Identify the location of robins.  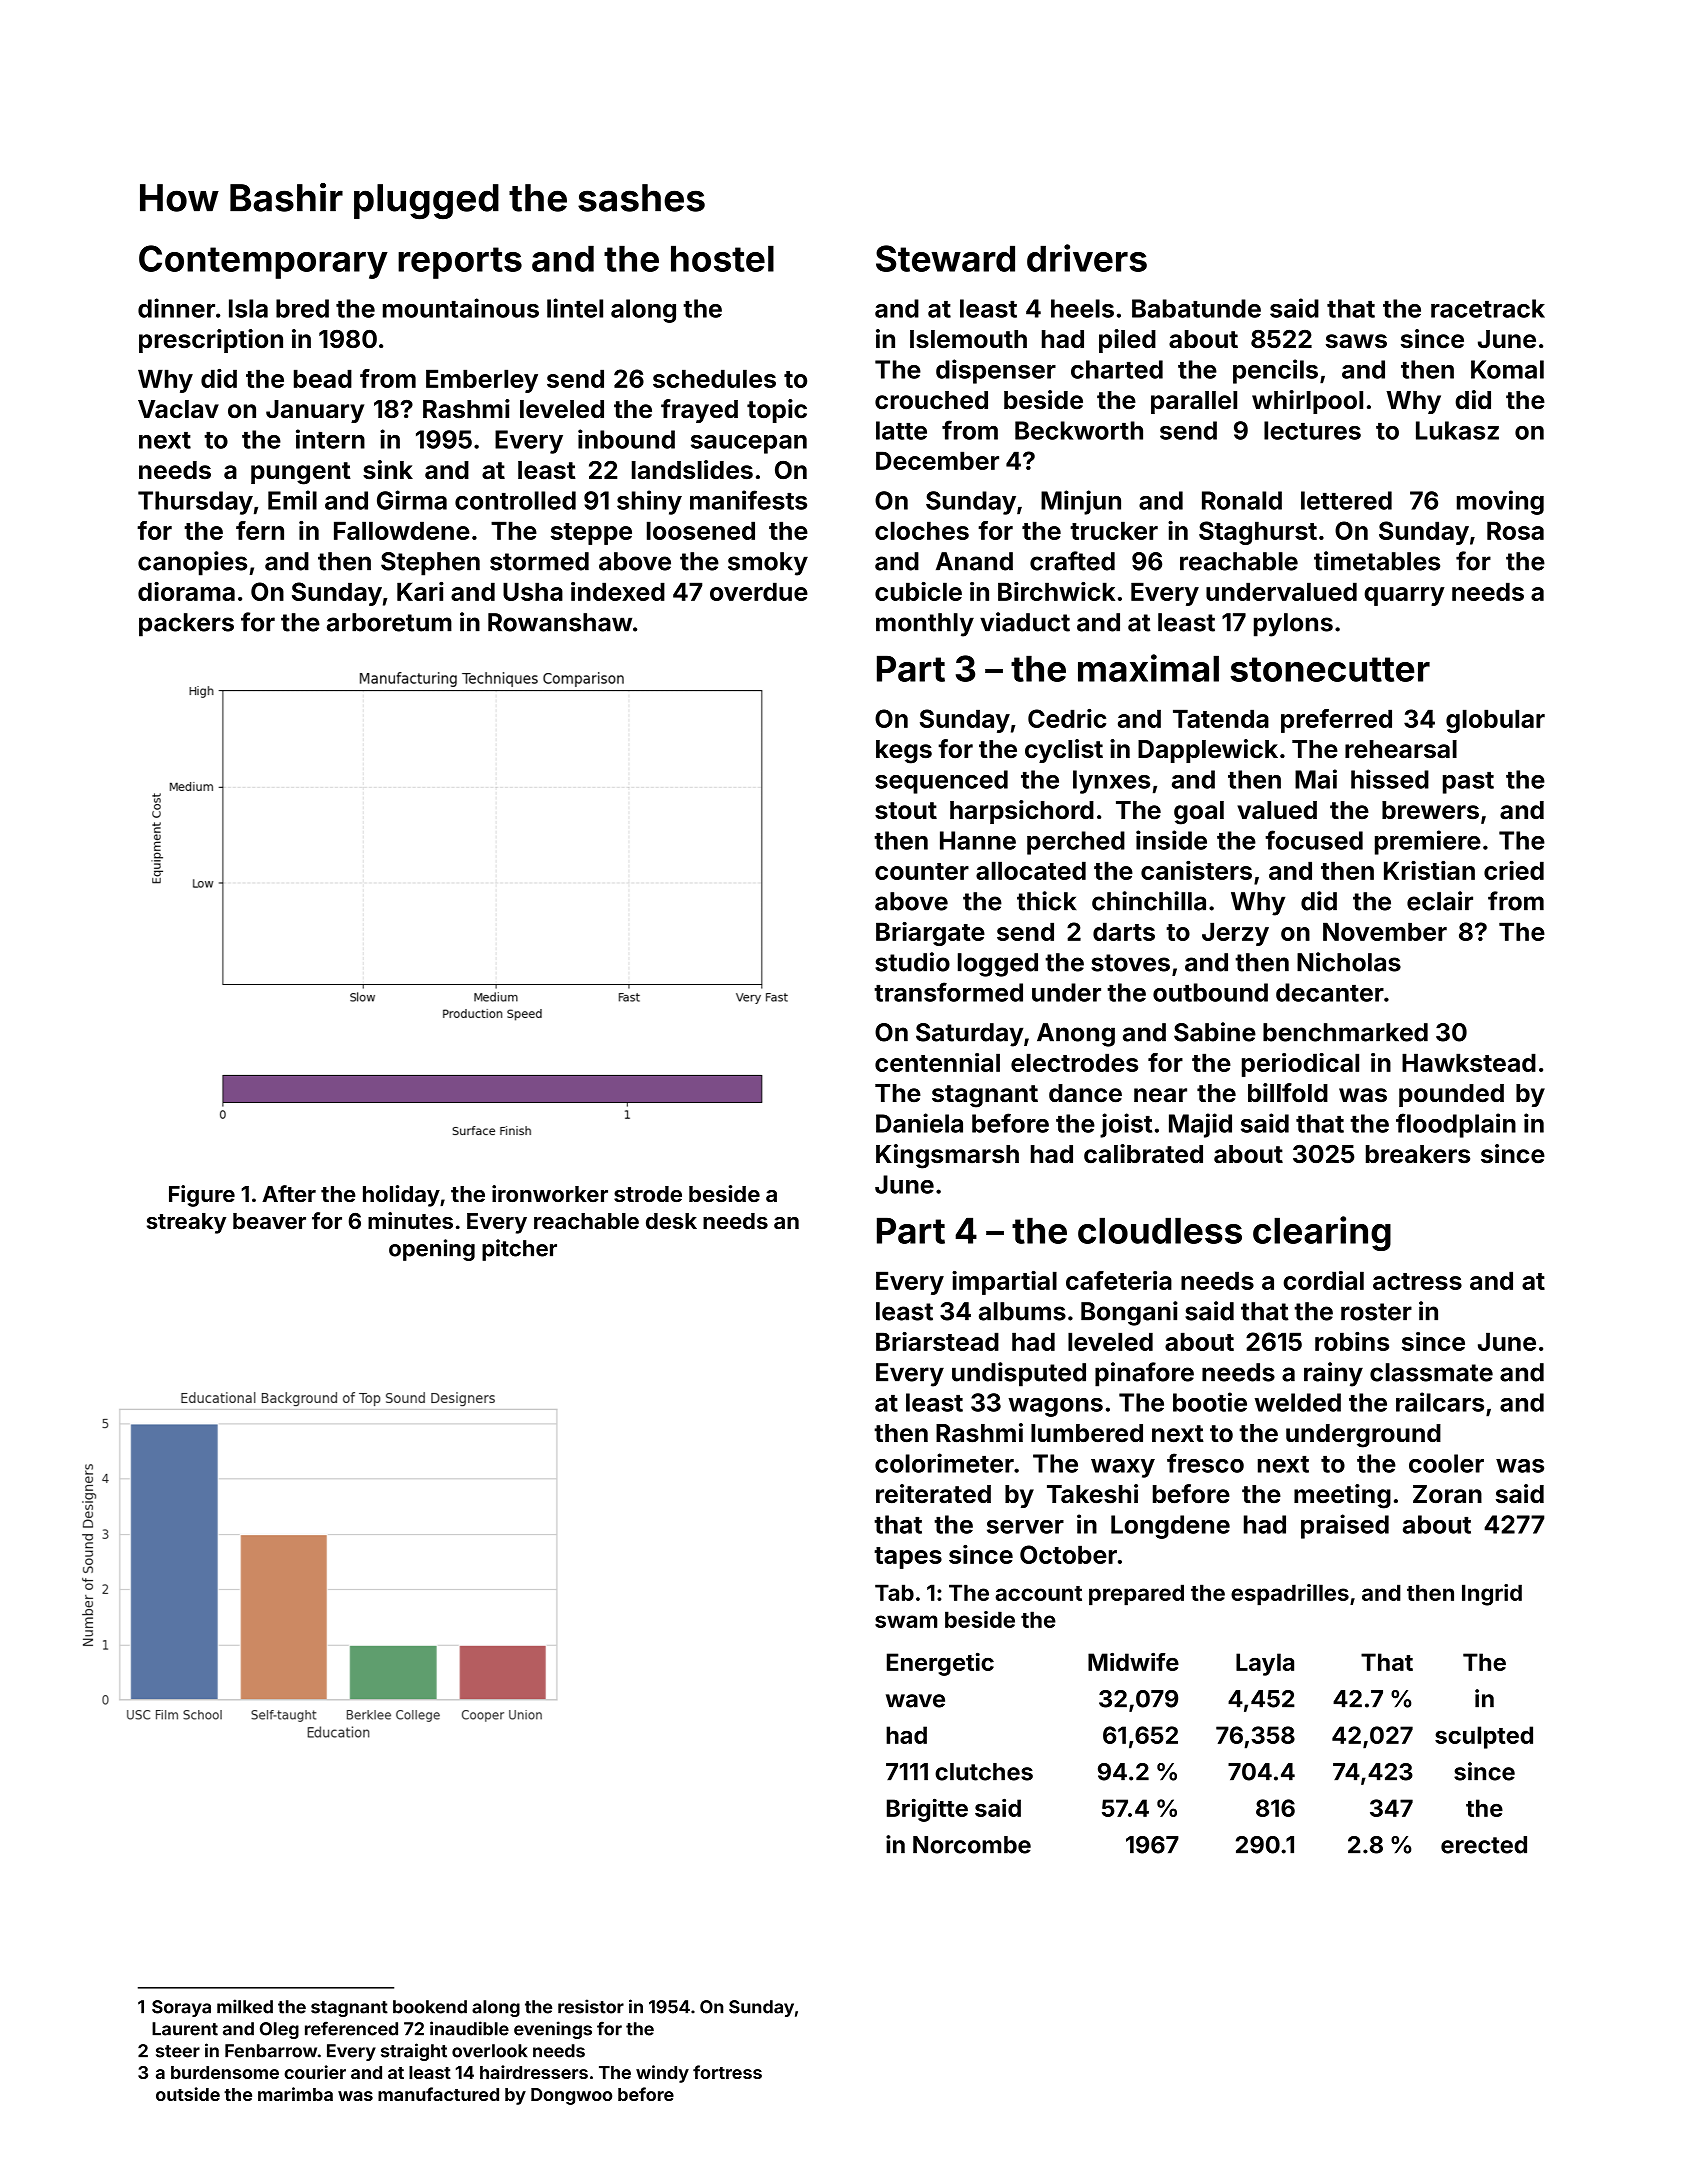
(1352, 1341).
